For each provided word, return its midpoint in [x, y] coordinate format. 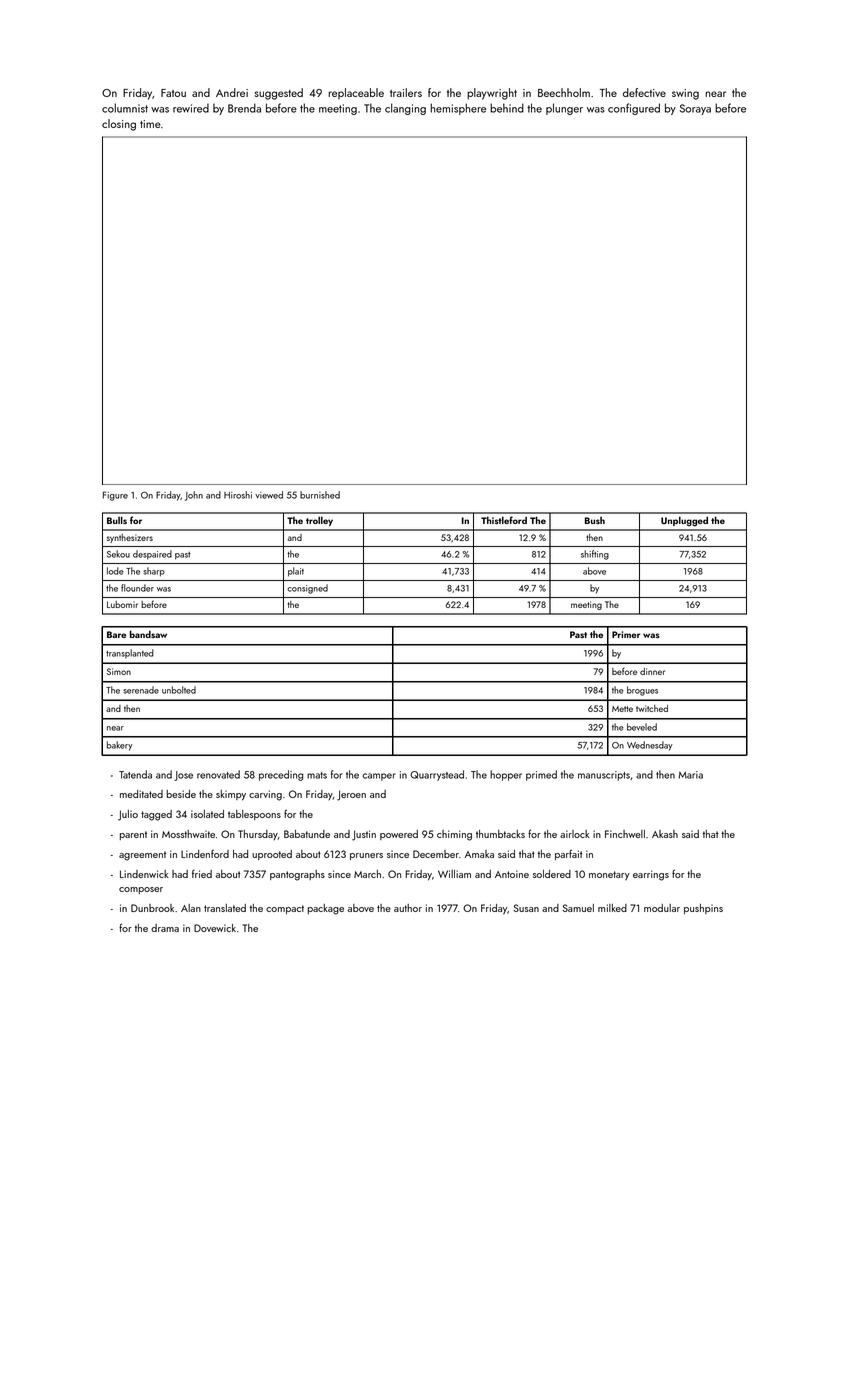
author [408, 908]
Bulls [117, 520]
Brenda [244, 108]
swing [685, 94]
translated [225, 908]
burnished [320, 495]
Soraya [695, 109]
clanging [405, 109]
